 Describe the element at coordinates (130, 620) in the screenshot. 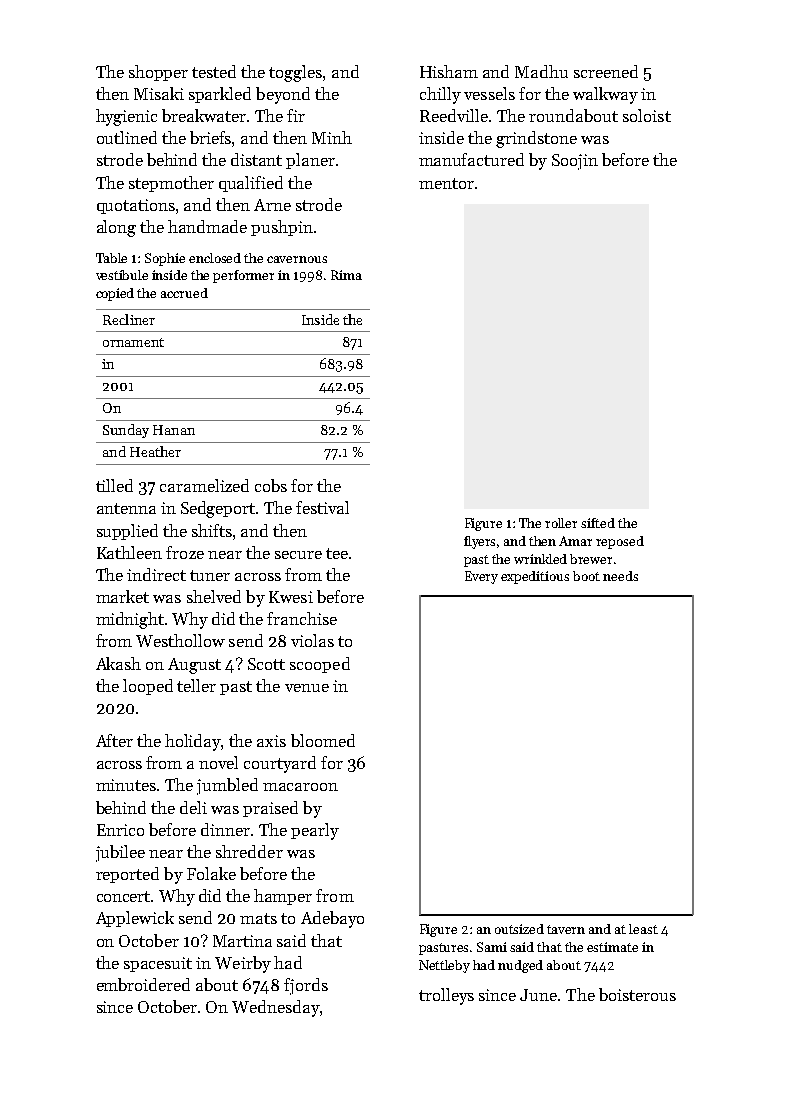

I see `midnight` at that location.
